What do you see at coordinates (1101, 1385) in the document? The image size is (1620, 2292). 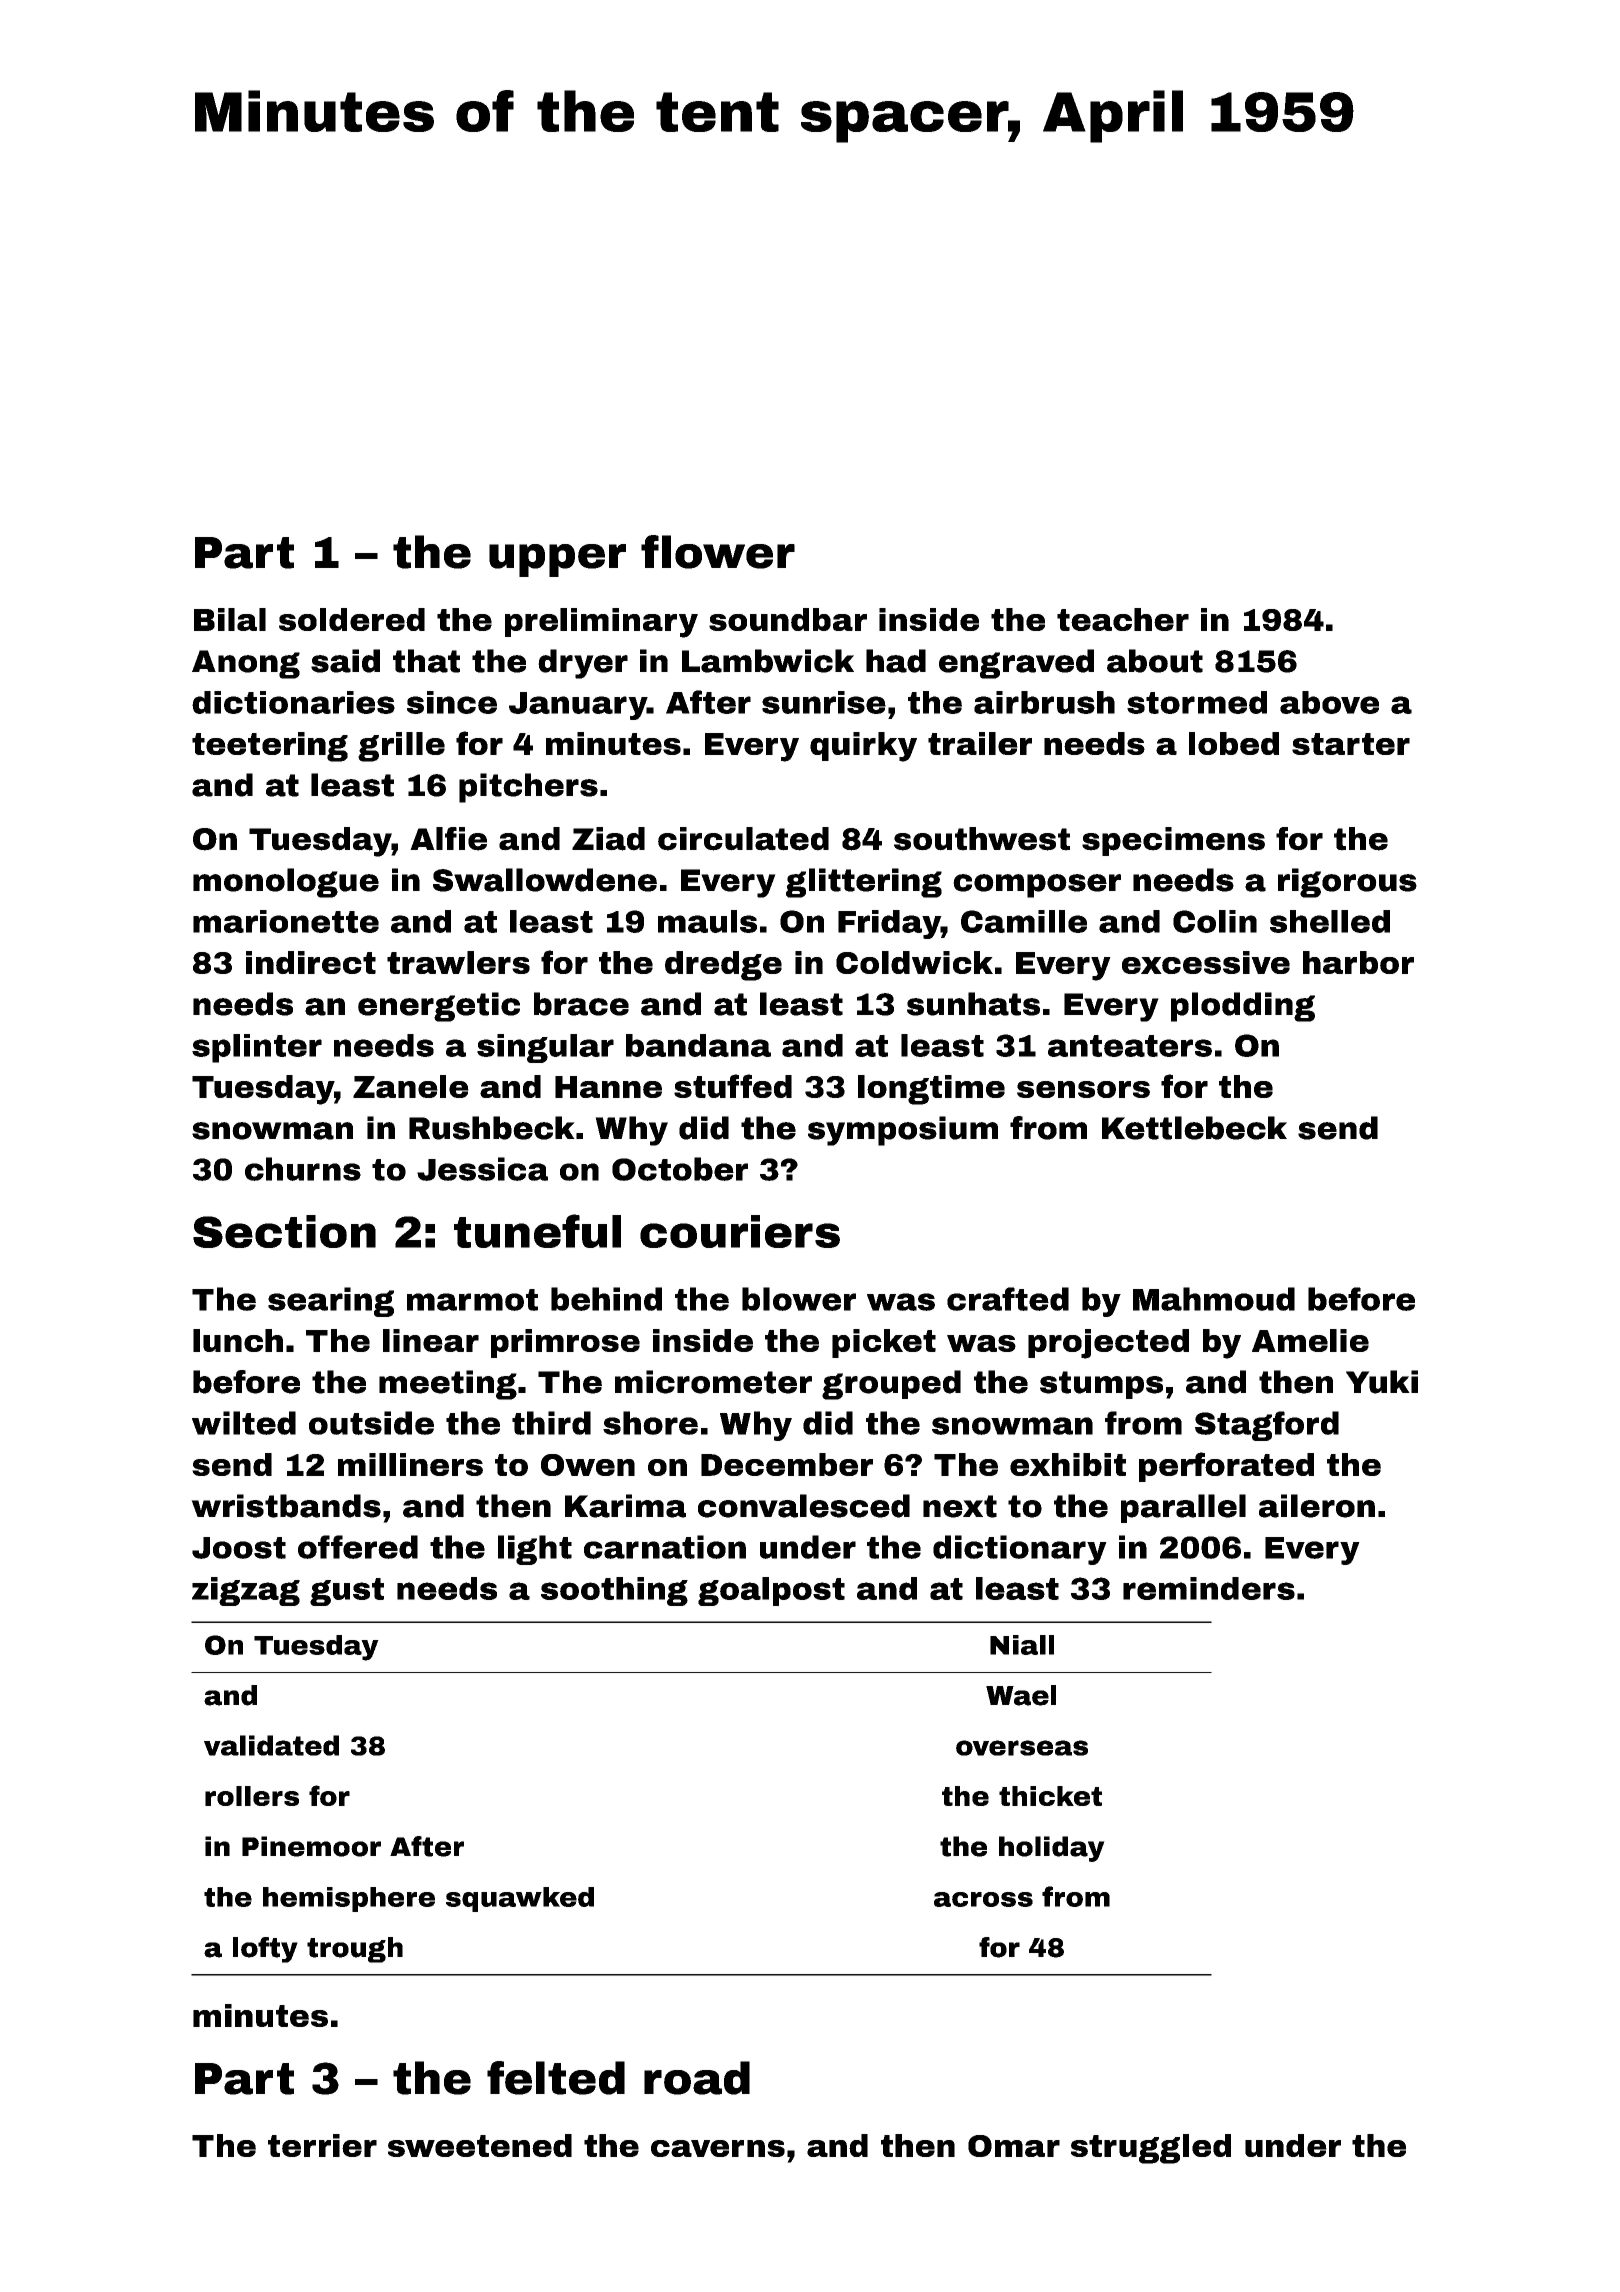 I see `stumps` at bounding box center [1101, 1385].
